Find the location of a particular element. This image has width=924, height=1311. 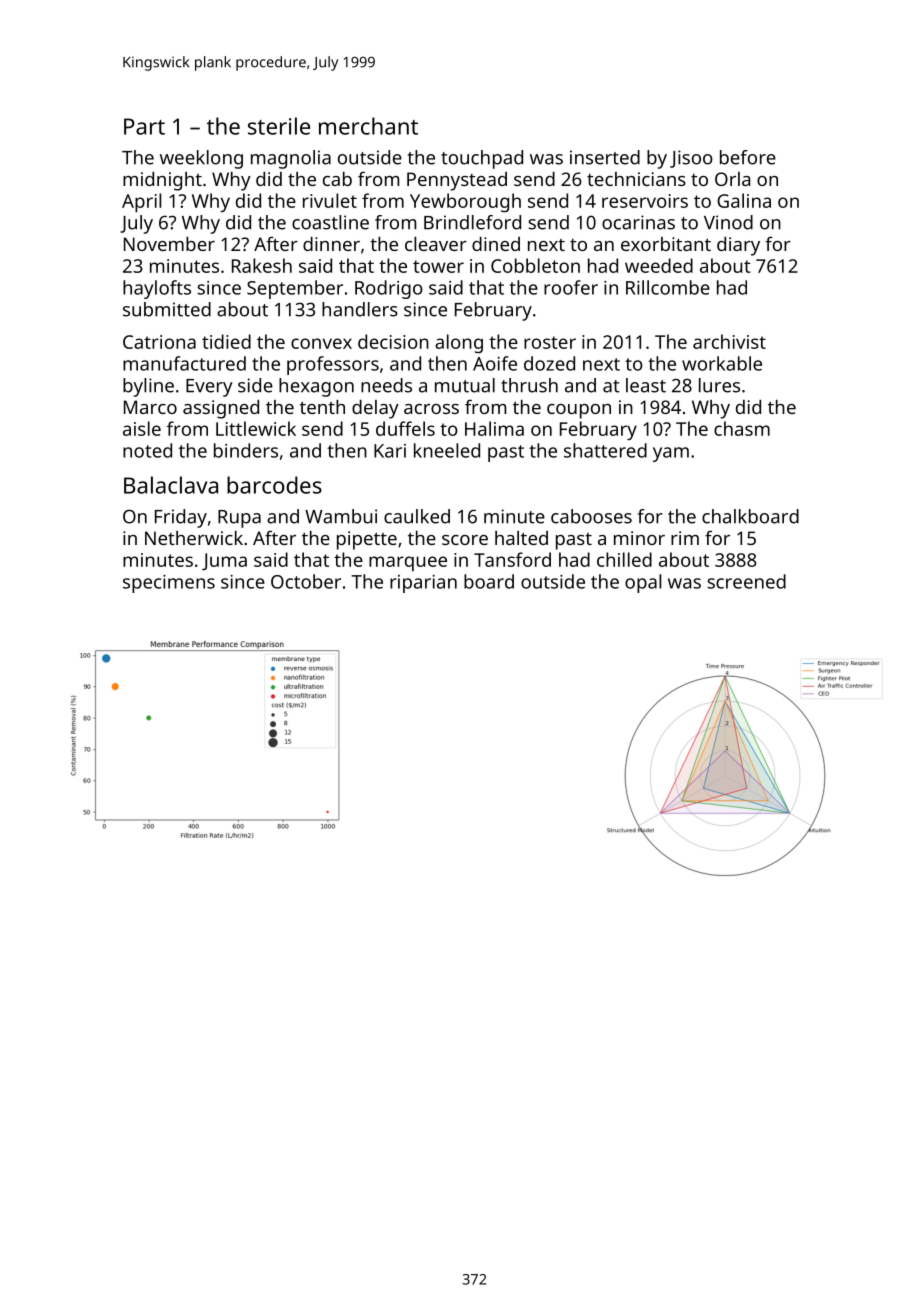

manufactured is located at coordinates (184, 363).
